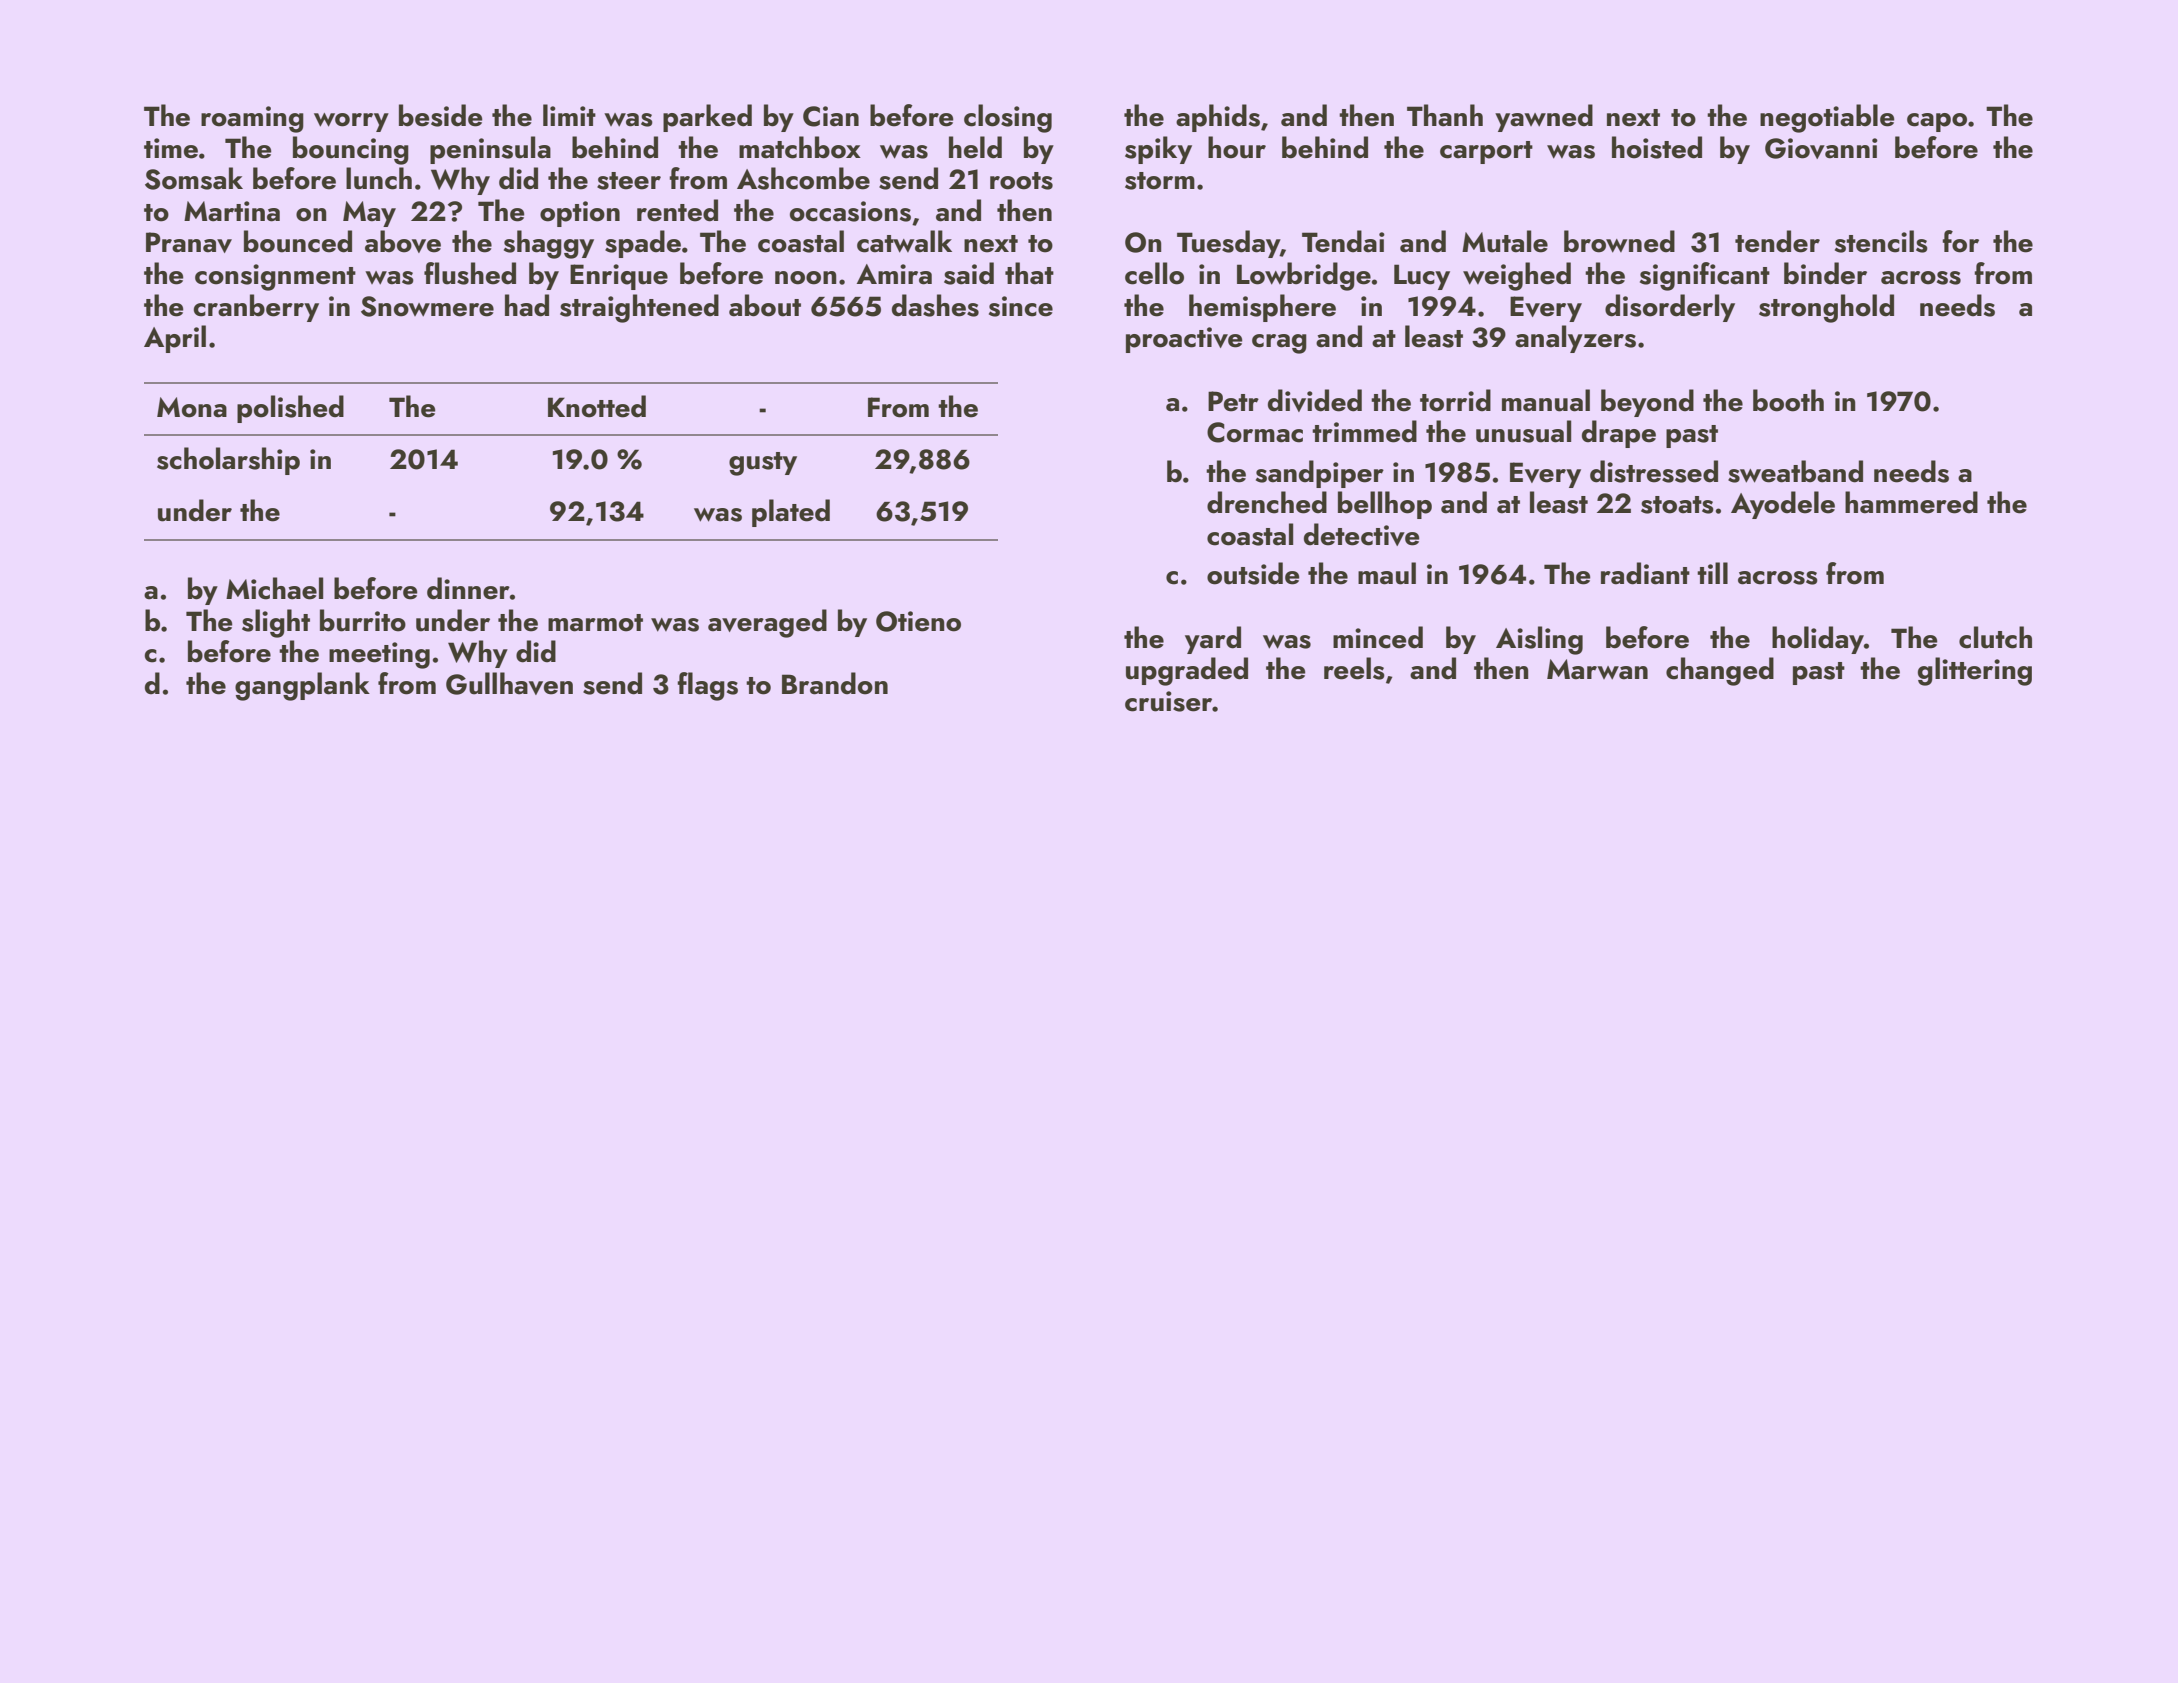 This image has height=1683, width=2178. Describe the element at coordinates (302, 686) in the image. I see `gangplank` at that location.
